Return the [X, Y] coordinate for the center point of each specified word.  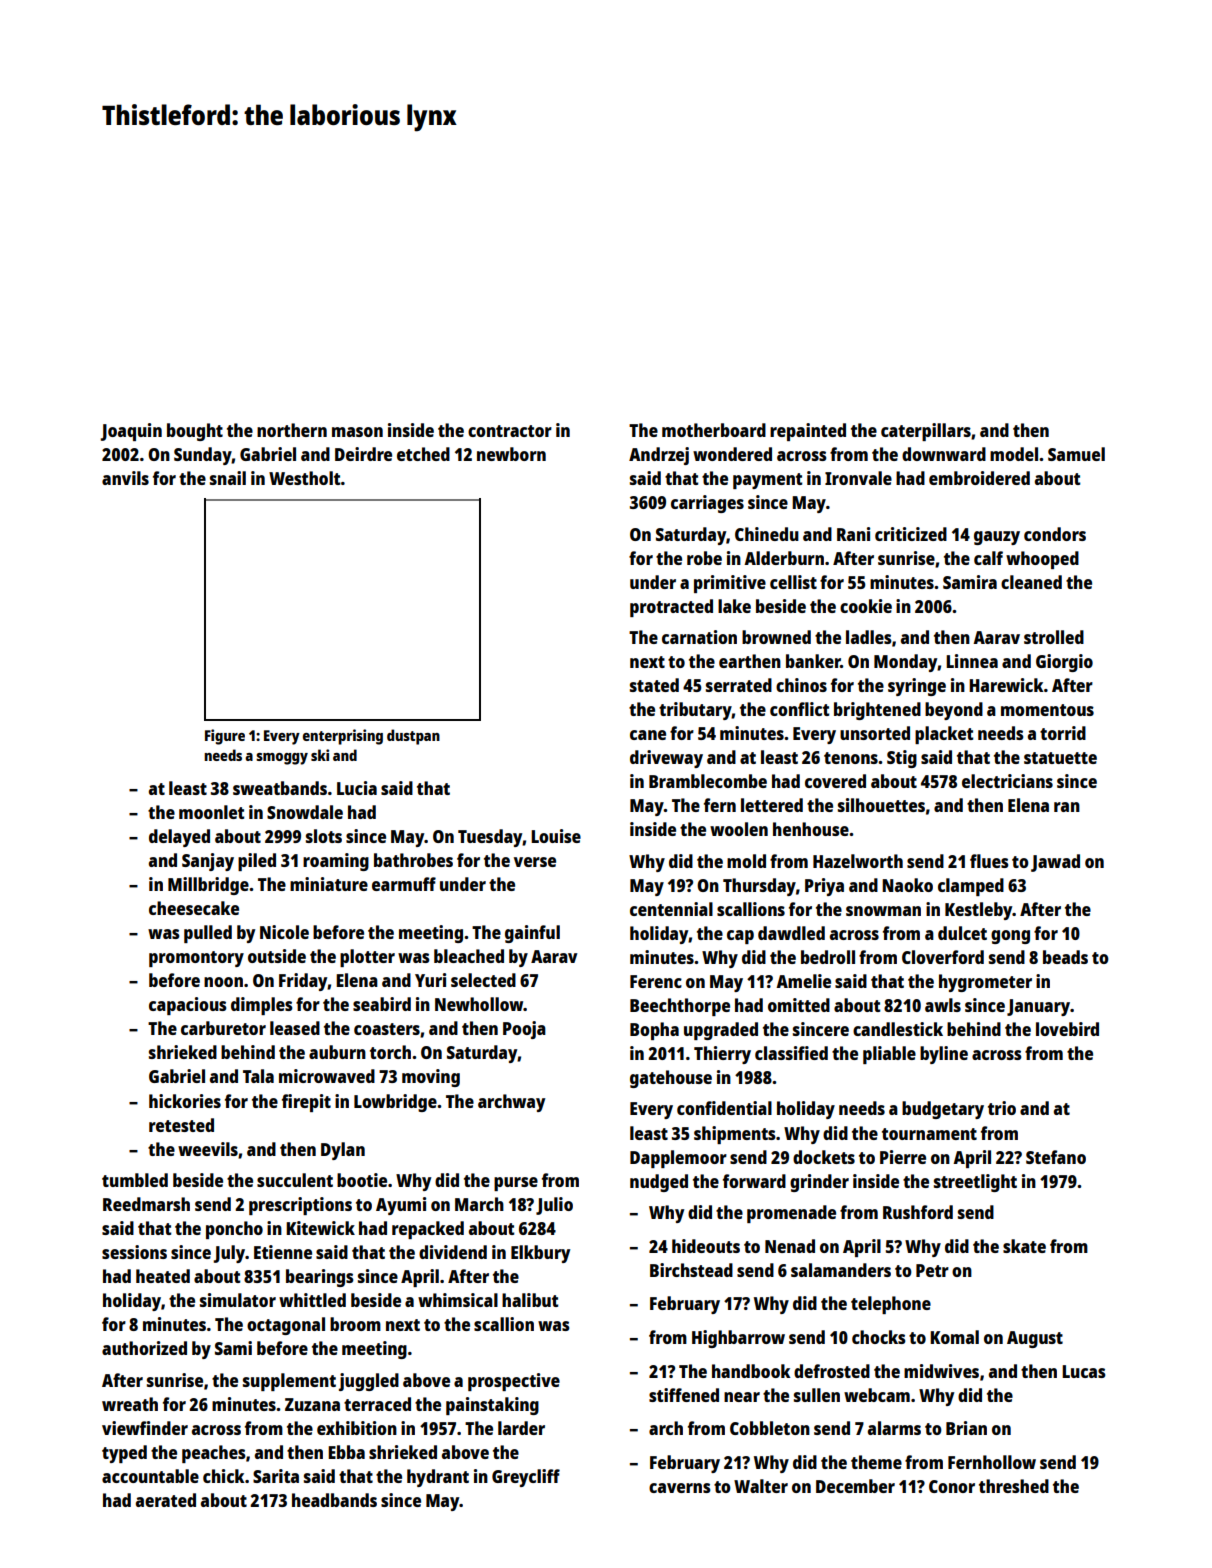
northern [292, 430]
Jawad [1055, 863]
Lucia [357, 788]
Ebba [346, 1452]
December [855, 1486]
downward [944, 454]
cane [648, 735]
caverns [679, 1488]
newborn [511, 454]
